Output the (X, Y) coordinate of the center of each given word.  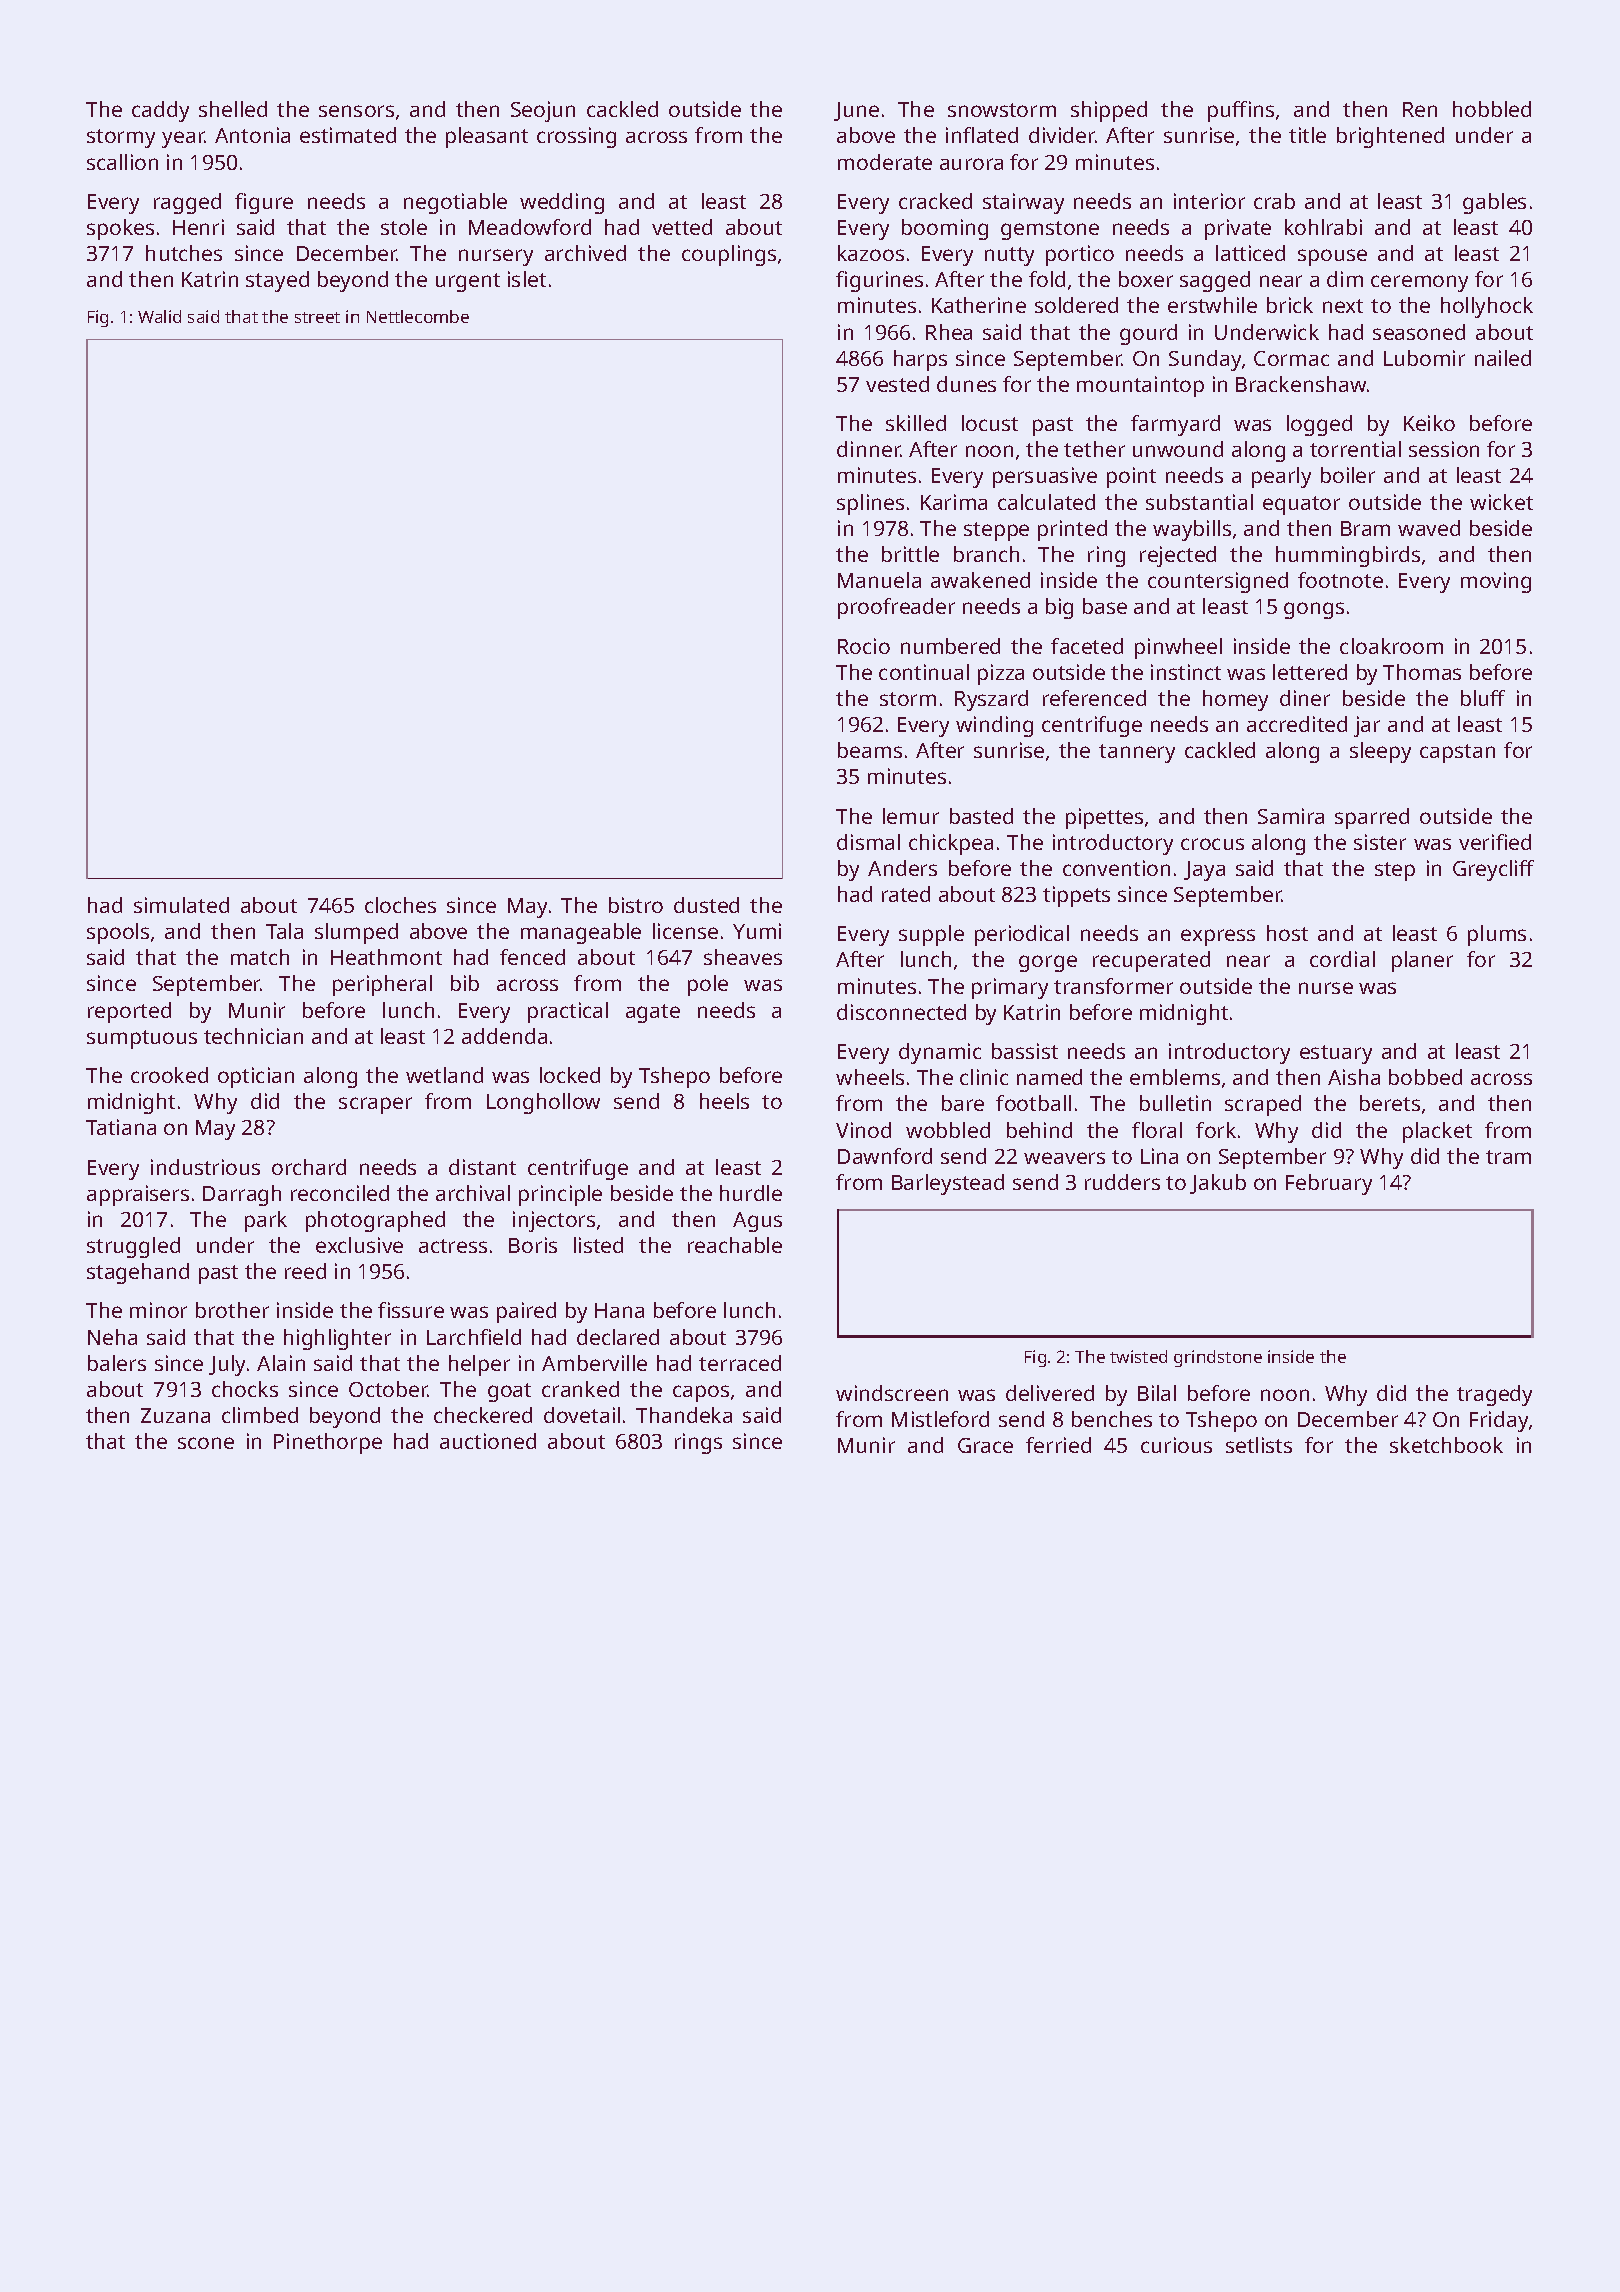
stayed (277, 281)
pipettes (1104, 818)
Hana (619, 1310)
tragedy (1494, 1395)
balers (117, 1363)
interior (1209, 201)
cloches (400, 905)
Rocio (864, 646)
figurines (879, 281)
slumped (356, 933)
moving (1496, 582)
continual (924, 672)
